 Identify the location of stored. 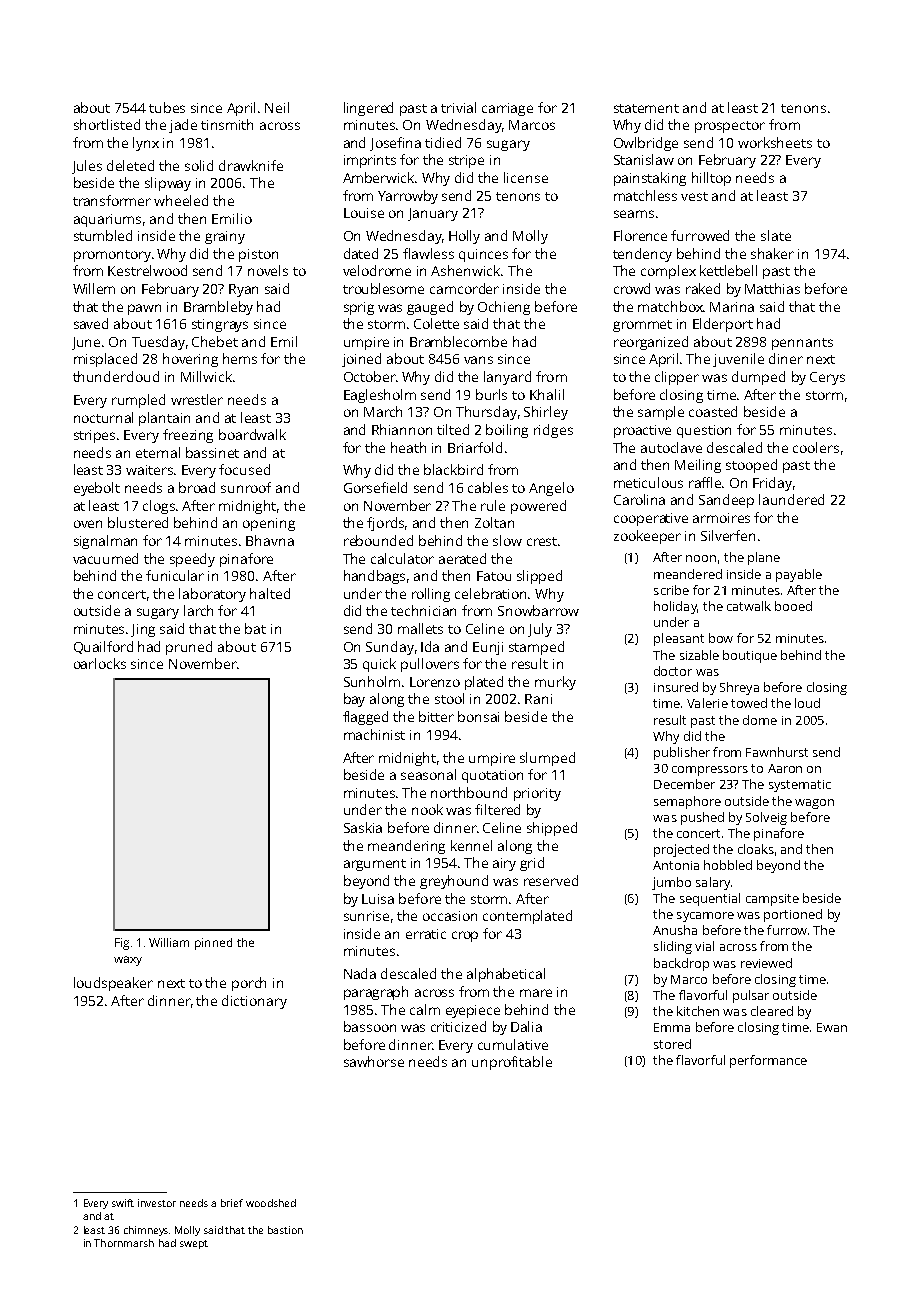
(672, 1044).
